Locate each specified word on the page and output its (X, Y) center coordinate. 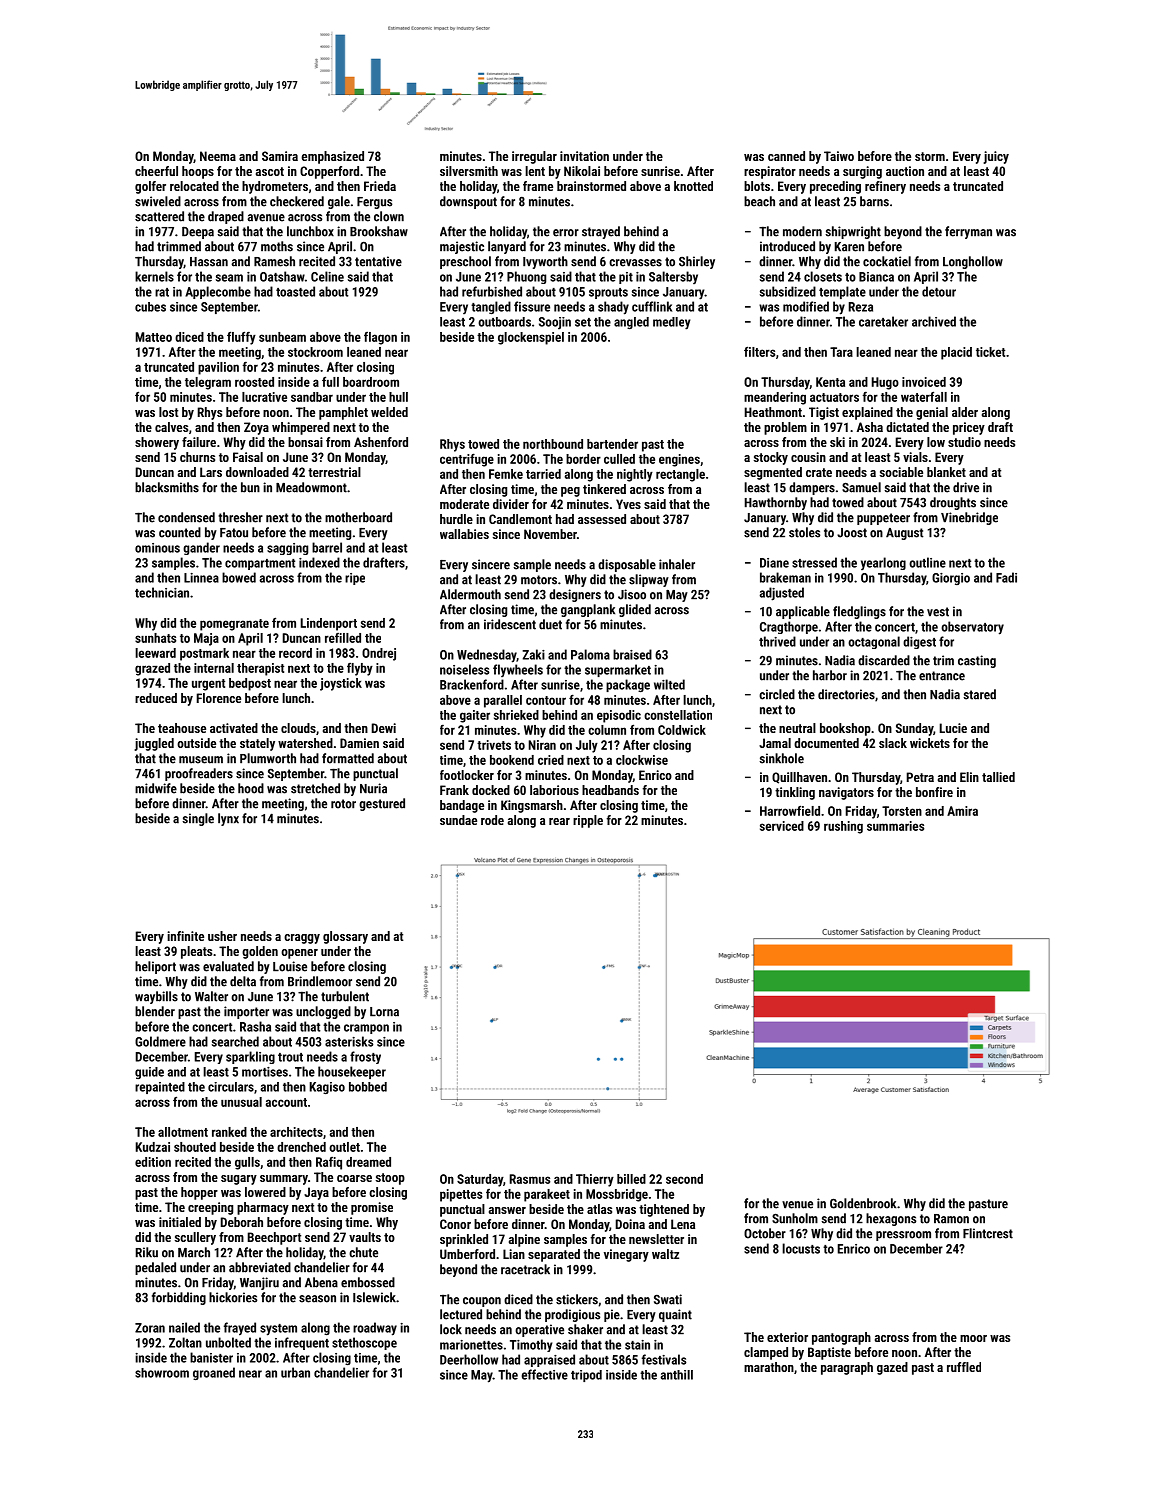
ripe (355, 579)
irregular (534, 157)
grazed (152, 669)
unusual (241, 1102)
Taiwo (839, 156)
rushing (843, 827)
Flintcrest (988, 1233)
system (278, 1330)
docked (491, 790)
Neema (218, 156)
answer (507, 1210)
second (684, 1179)
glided (635, 610)
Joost (852, 533)
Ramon (951, 1219)
